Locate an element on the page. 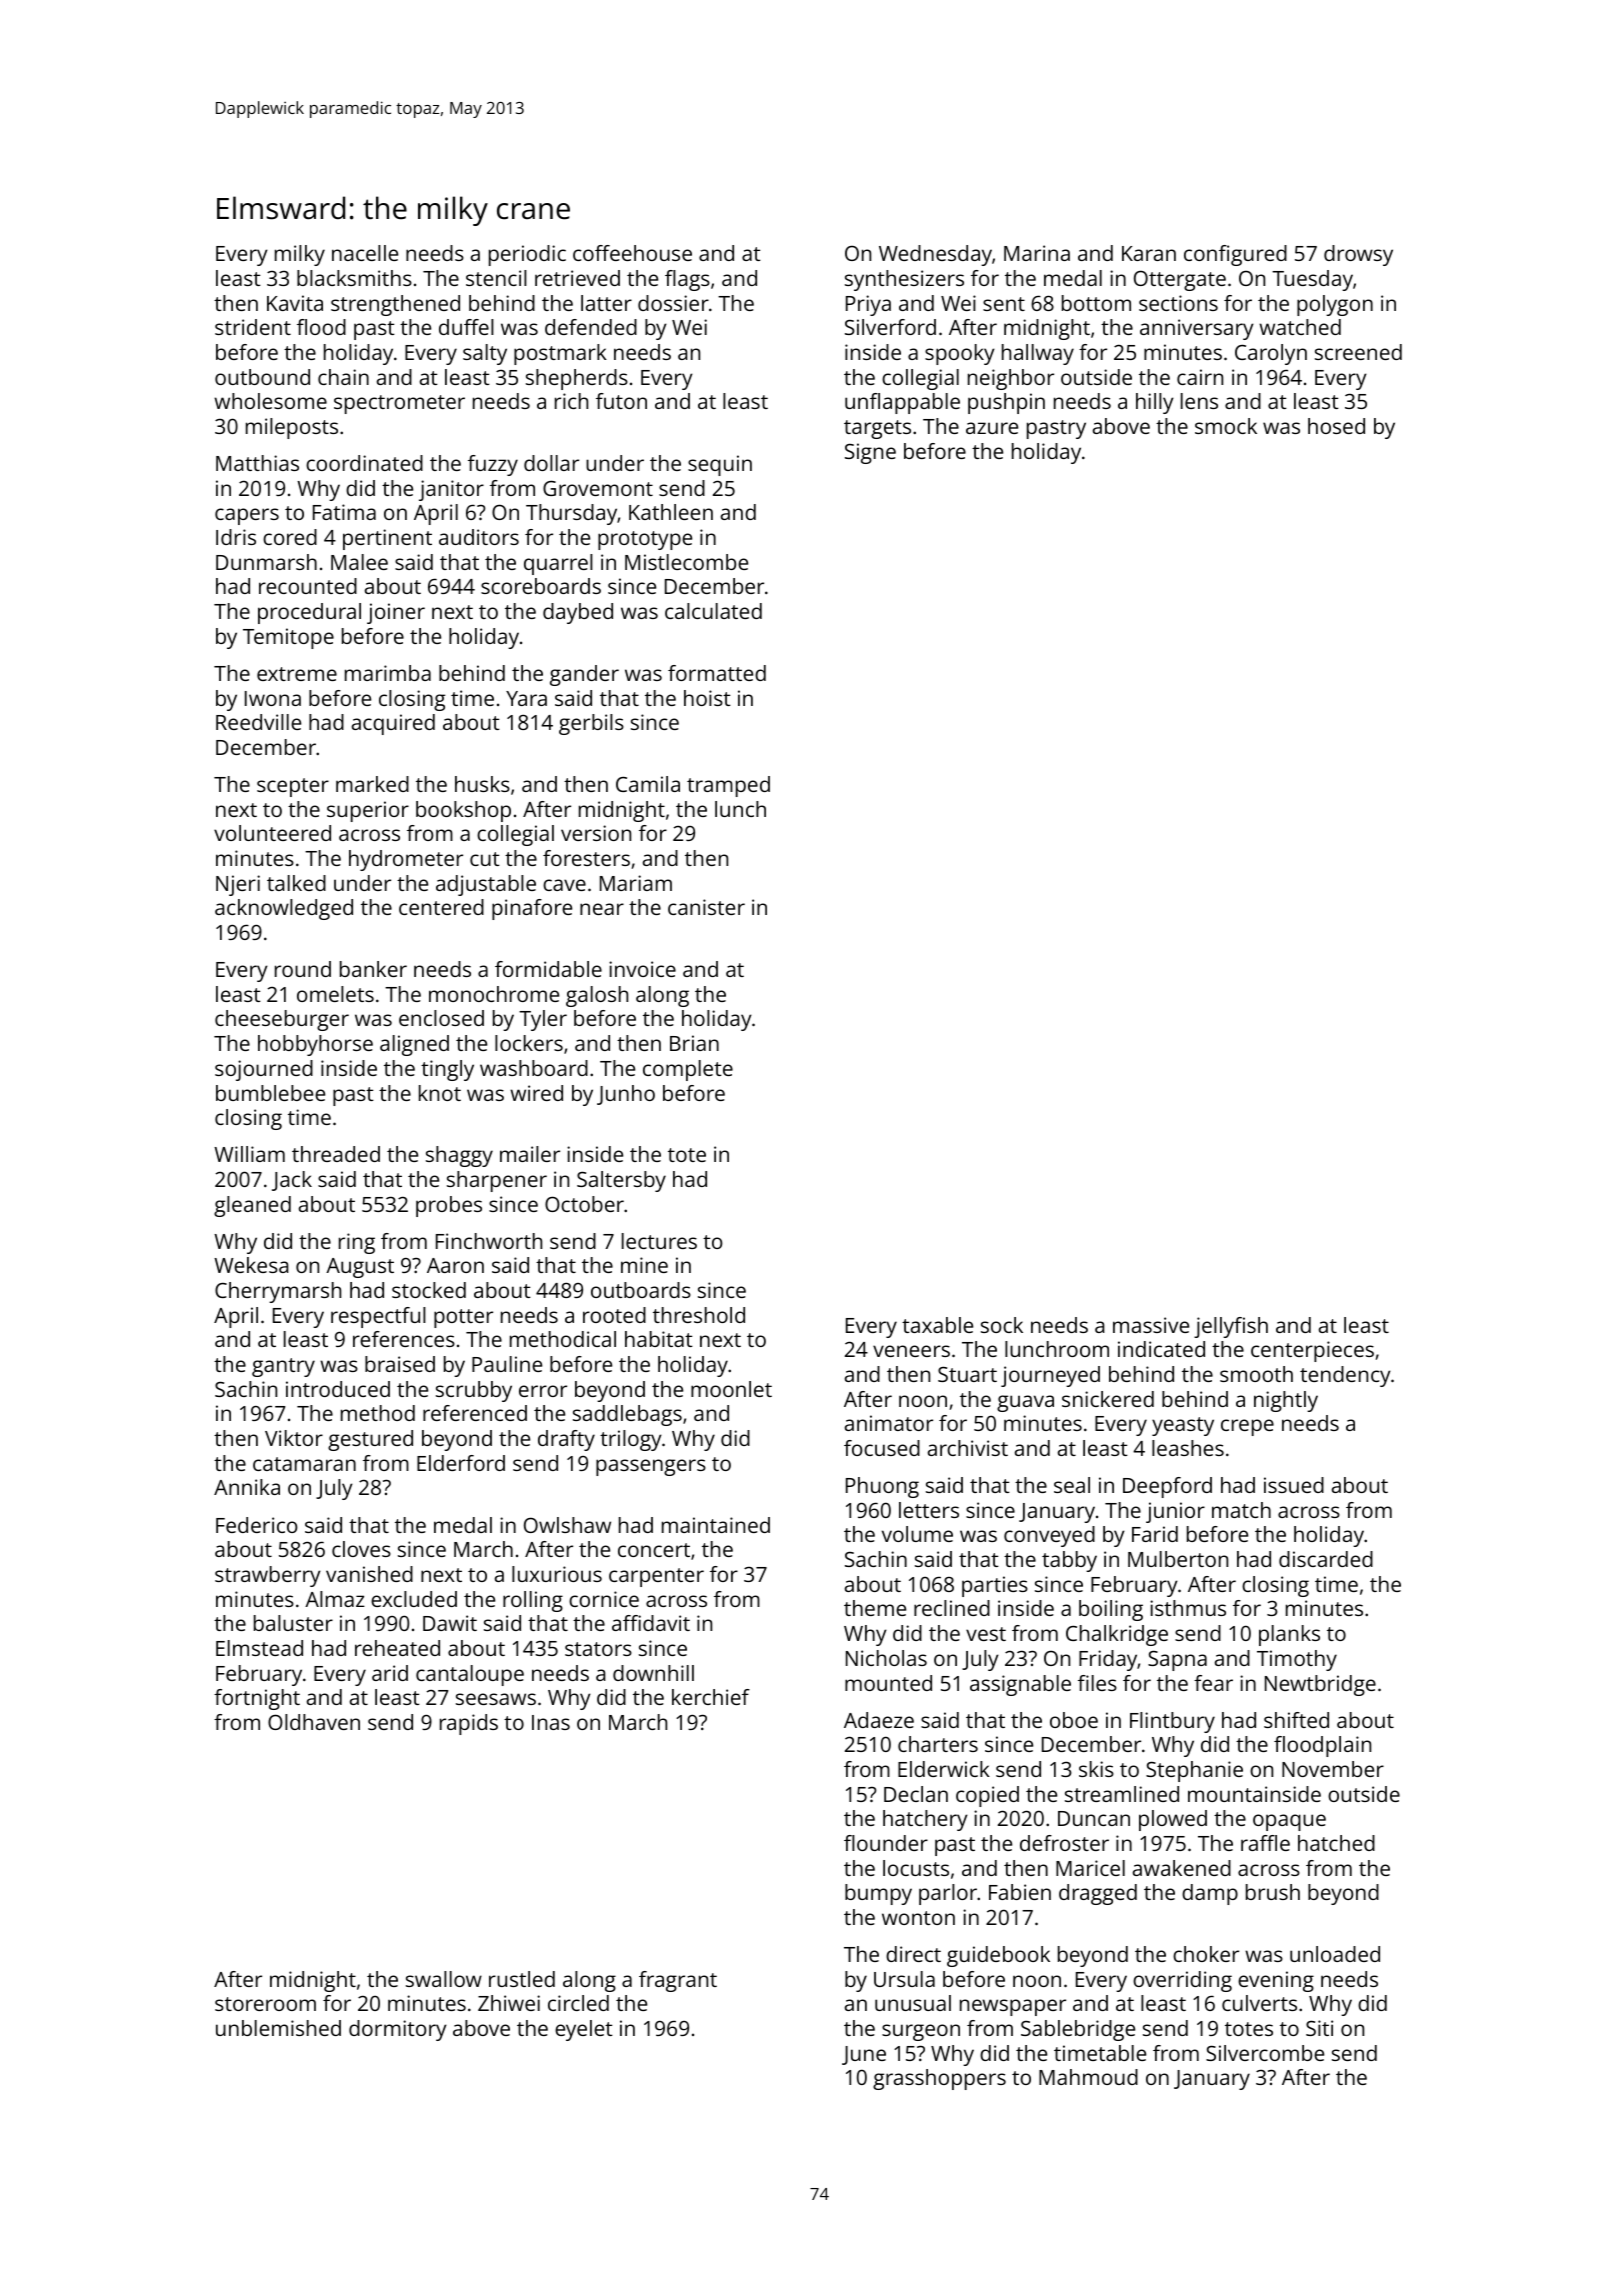  Silvercombe is located at coordinates (1265, 2053).
